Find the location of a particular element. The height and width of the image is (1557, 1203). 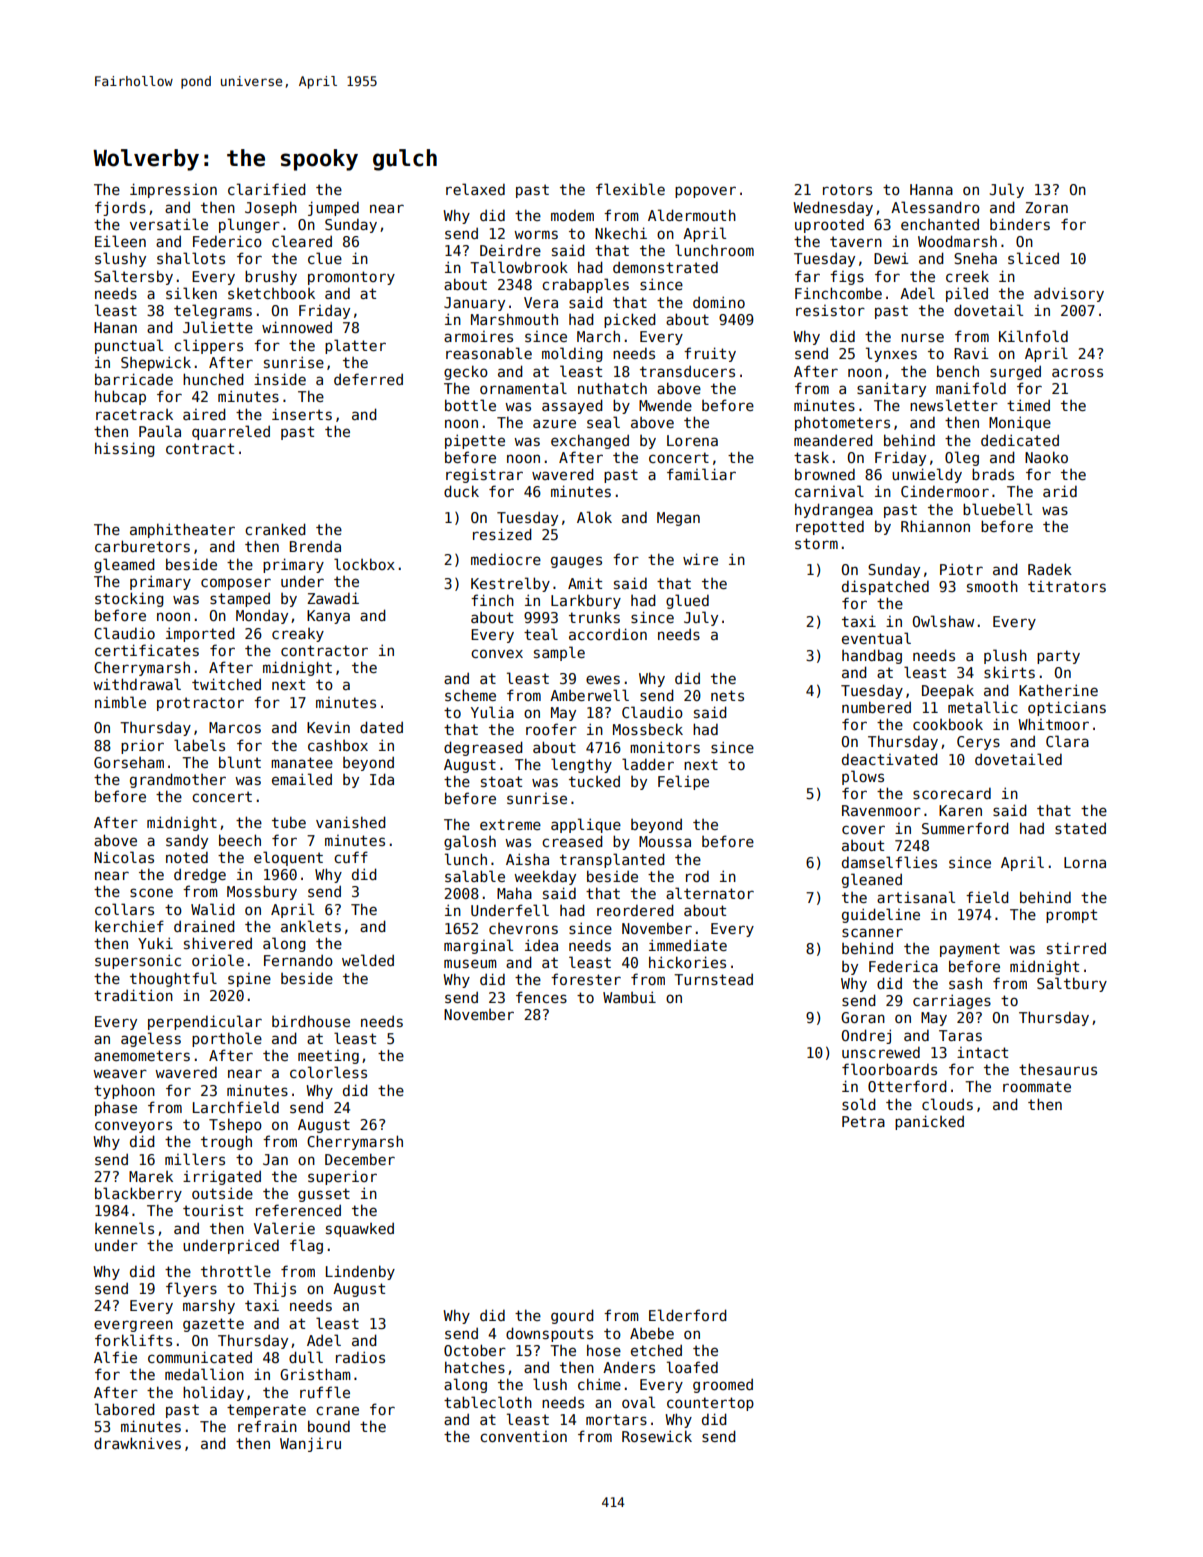

Hanna is located at coordinates (931, 189).
